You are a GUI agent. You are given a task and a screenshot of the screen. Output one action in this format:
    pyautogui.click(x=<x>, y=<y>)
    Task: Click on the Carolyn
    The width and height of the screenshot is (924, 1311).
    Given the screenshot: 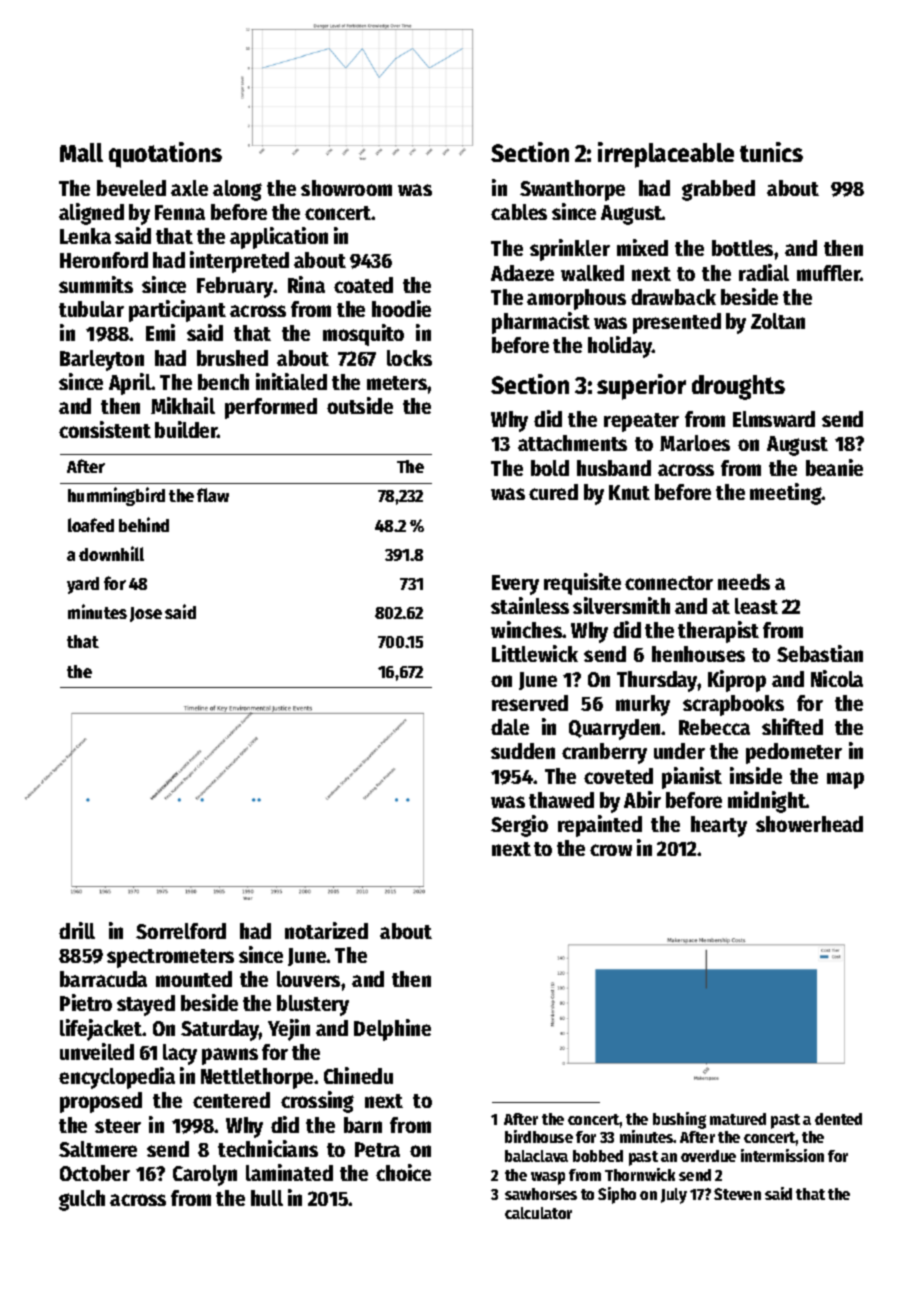 What is the action you would take?
    pyautogui.click(x=205, y=1175)
